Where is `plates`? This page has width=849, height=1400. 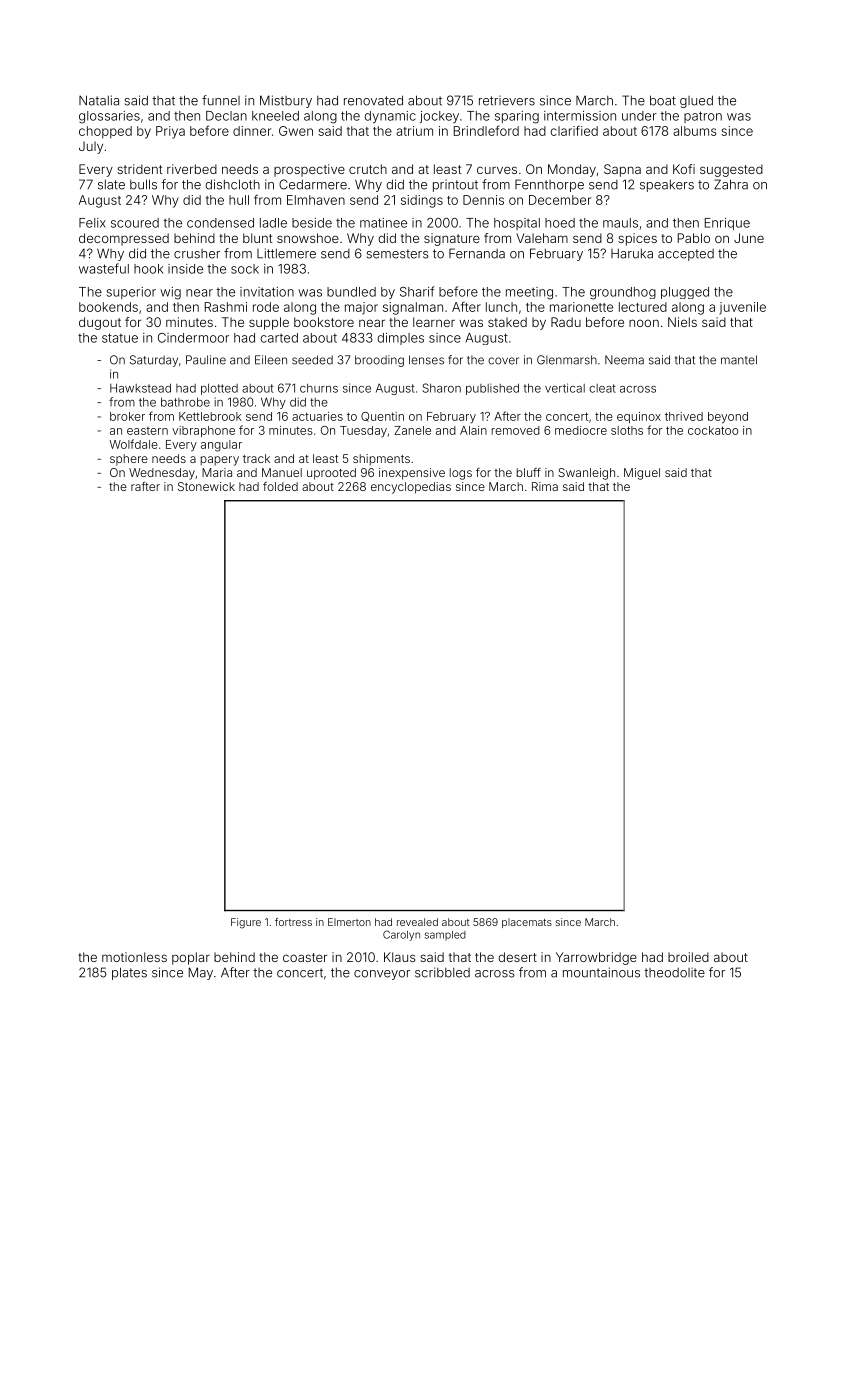 plates is located at coordinates (129, 973).
